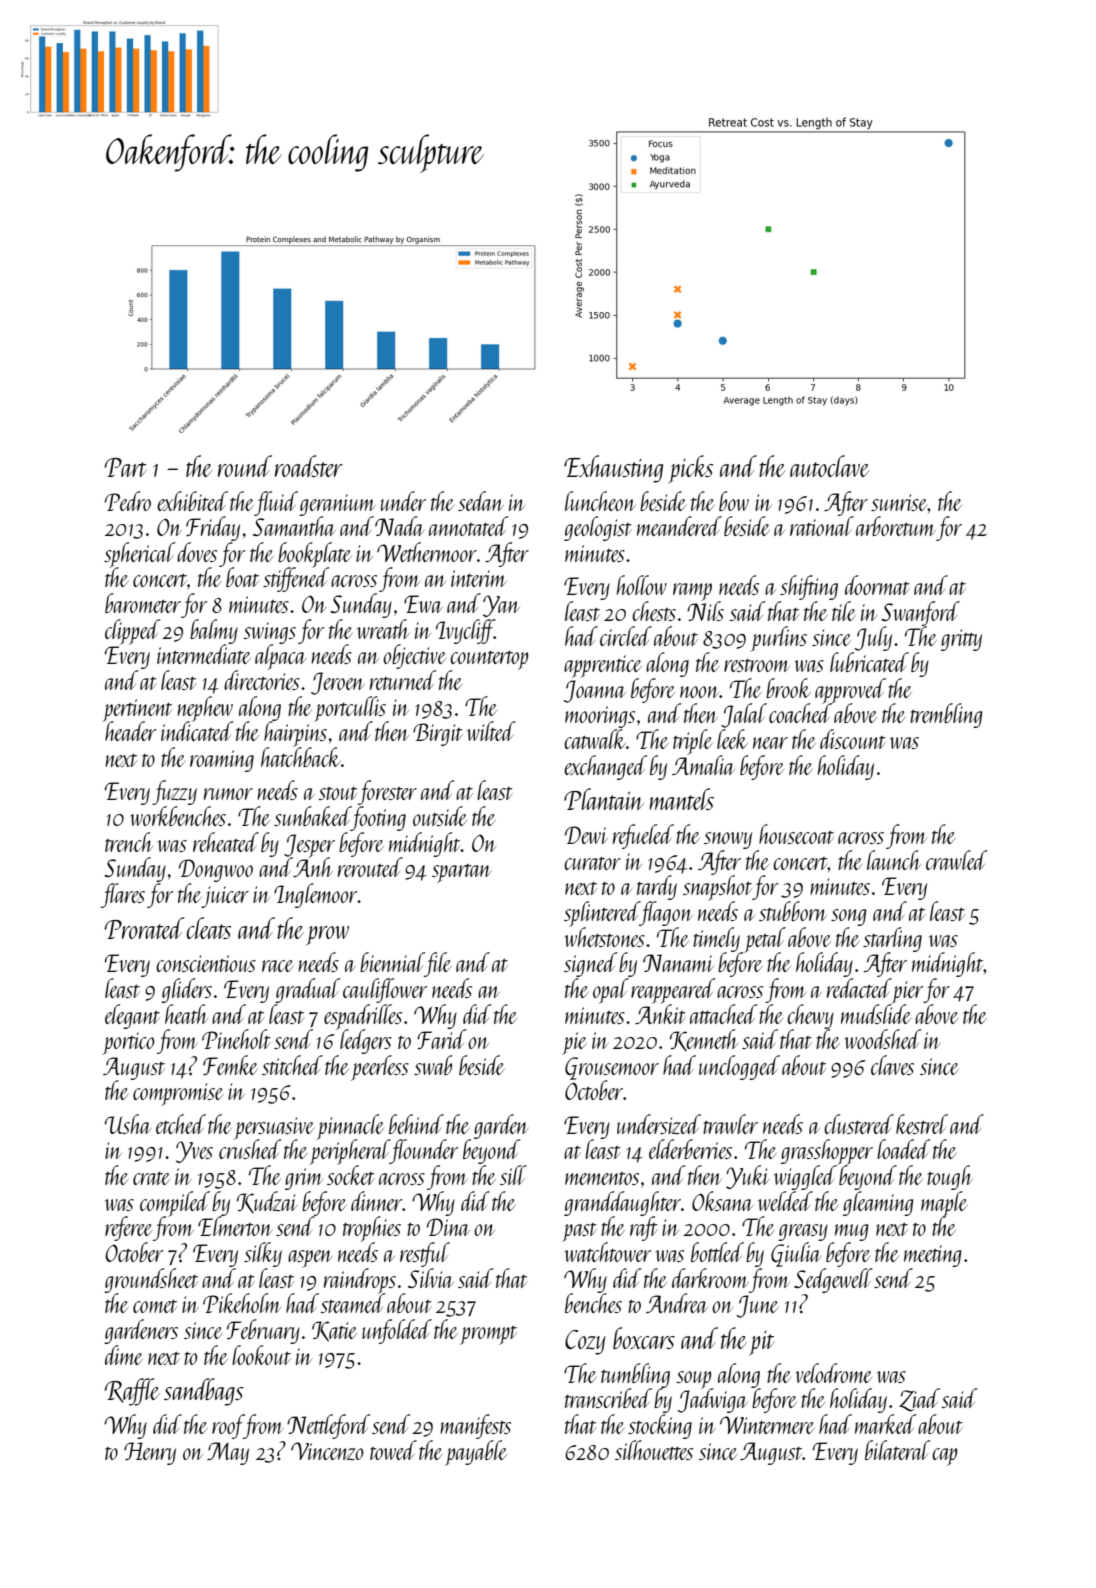 The width and height of the screenshot is (1096, 1588). What do you see at coordinates (933, 1256) in the screenshot?
I see `meeting` at bounding box center [933, 1256].
